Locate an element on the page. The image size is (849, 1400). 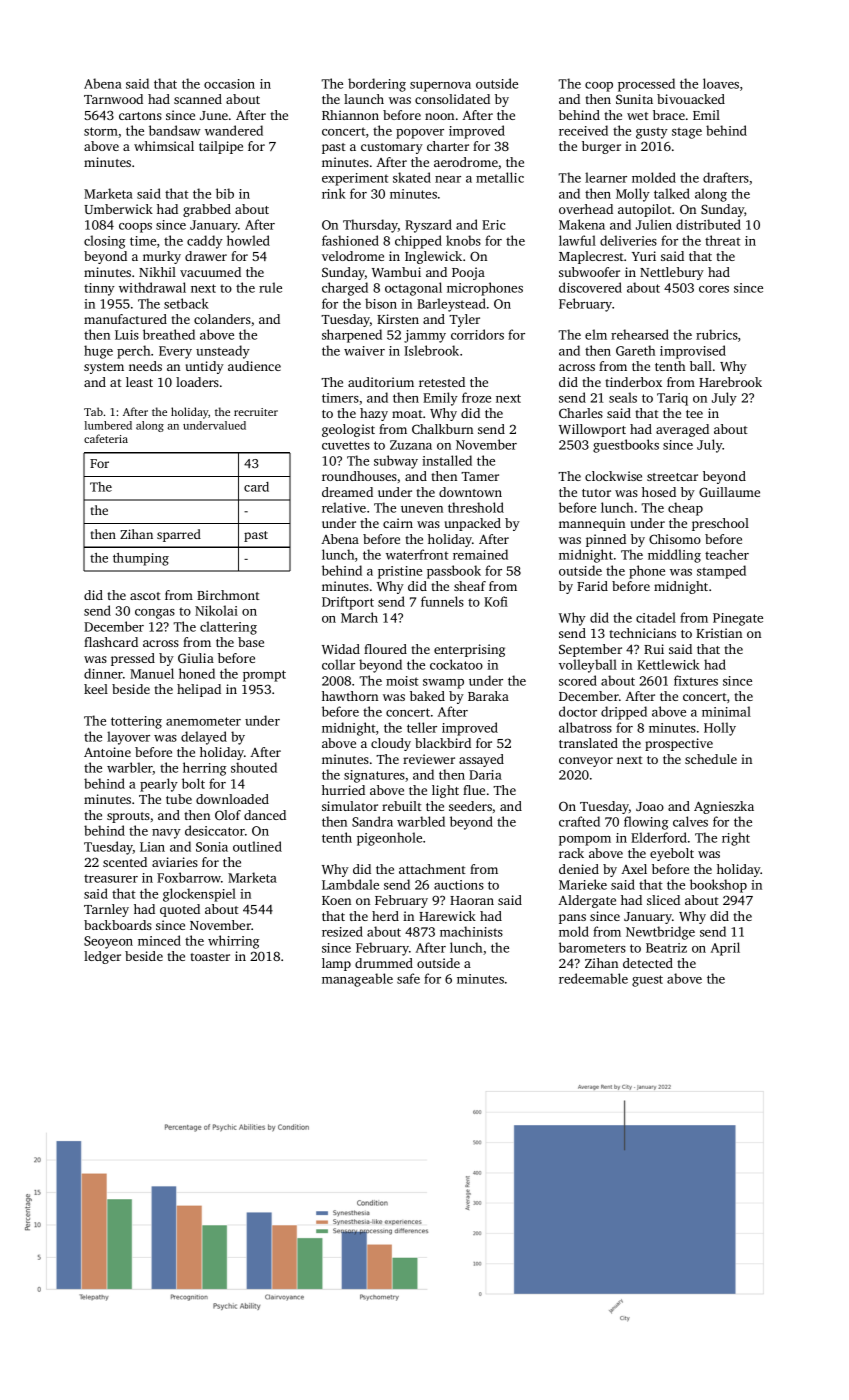
collar is located at coordinates (338, 664).
